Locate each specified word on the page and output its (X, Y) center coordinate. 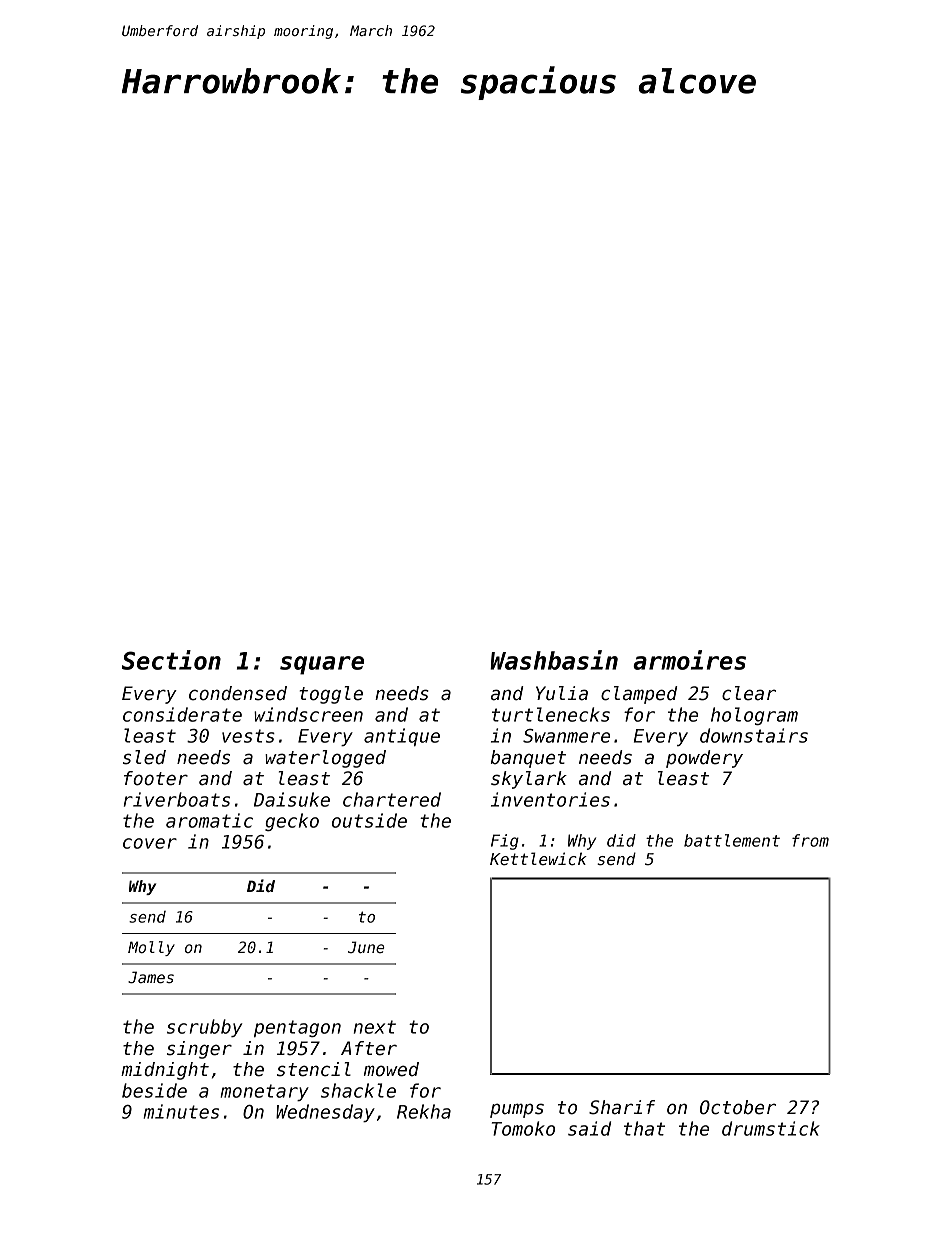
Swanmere (566, 736)
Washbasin (554, 660)
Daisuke (292, 799)
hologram (754, 716)
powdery (704, 759)
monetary (264, 1092)
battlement (732, 840)
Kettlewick (538, 858)
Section (171, 660)
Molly (151, 948)
